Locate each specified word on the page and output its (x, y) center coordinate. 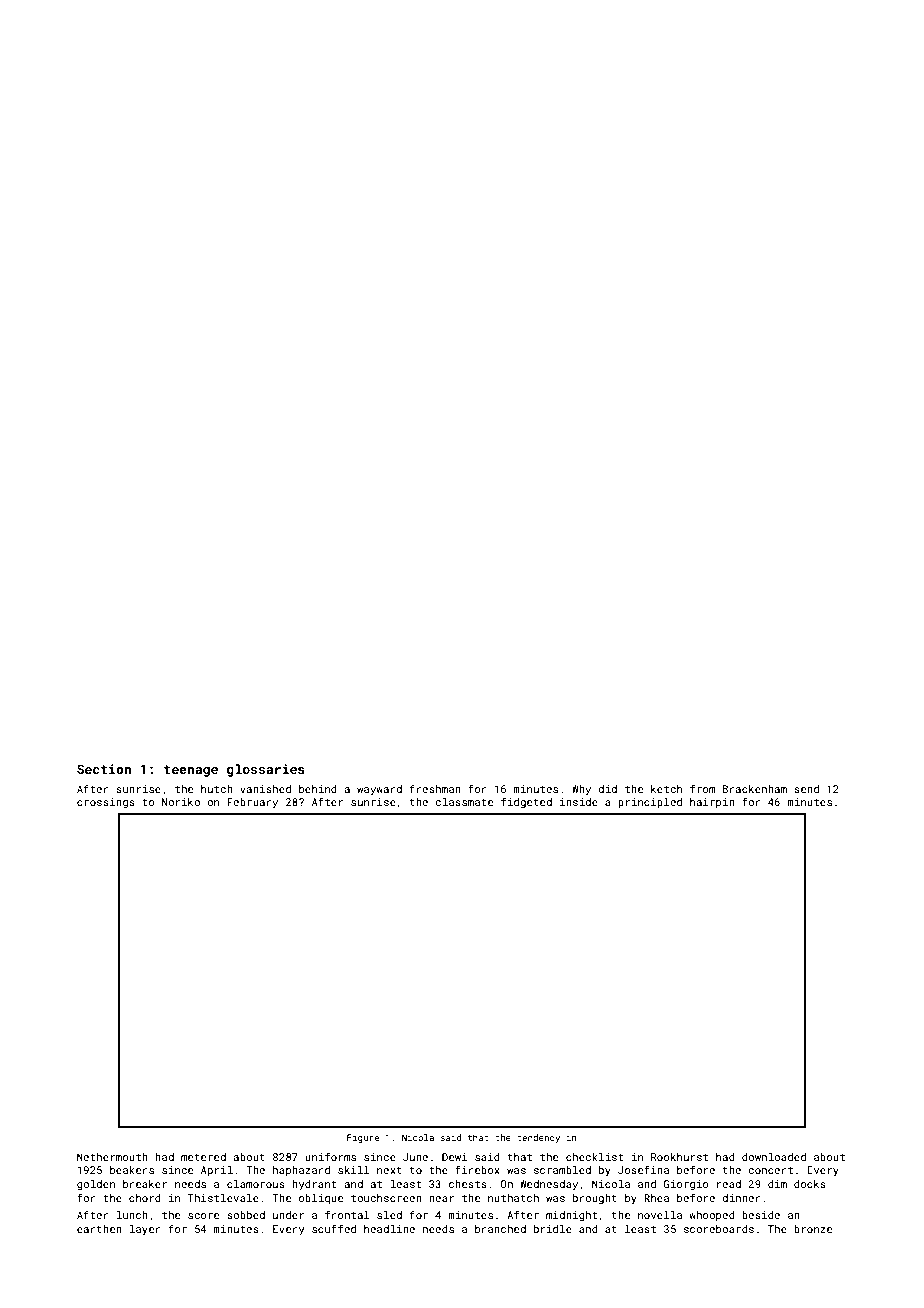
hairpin (712, 803)
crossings (106, 803)
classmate (464, 802)
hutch (217, 789)
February (252, 803)
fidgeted (526, 802)
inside (579, 802)
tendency (538, 1138)
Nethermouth (112, 1157)
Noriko (181, 802)
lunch (132, 1215)
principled (650, 803)
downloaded (774, 1157)
